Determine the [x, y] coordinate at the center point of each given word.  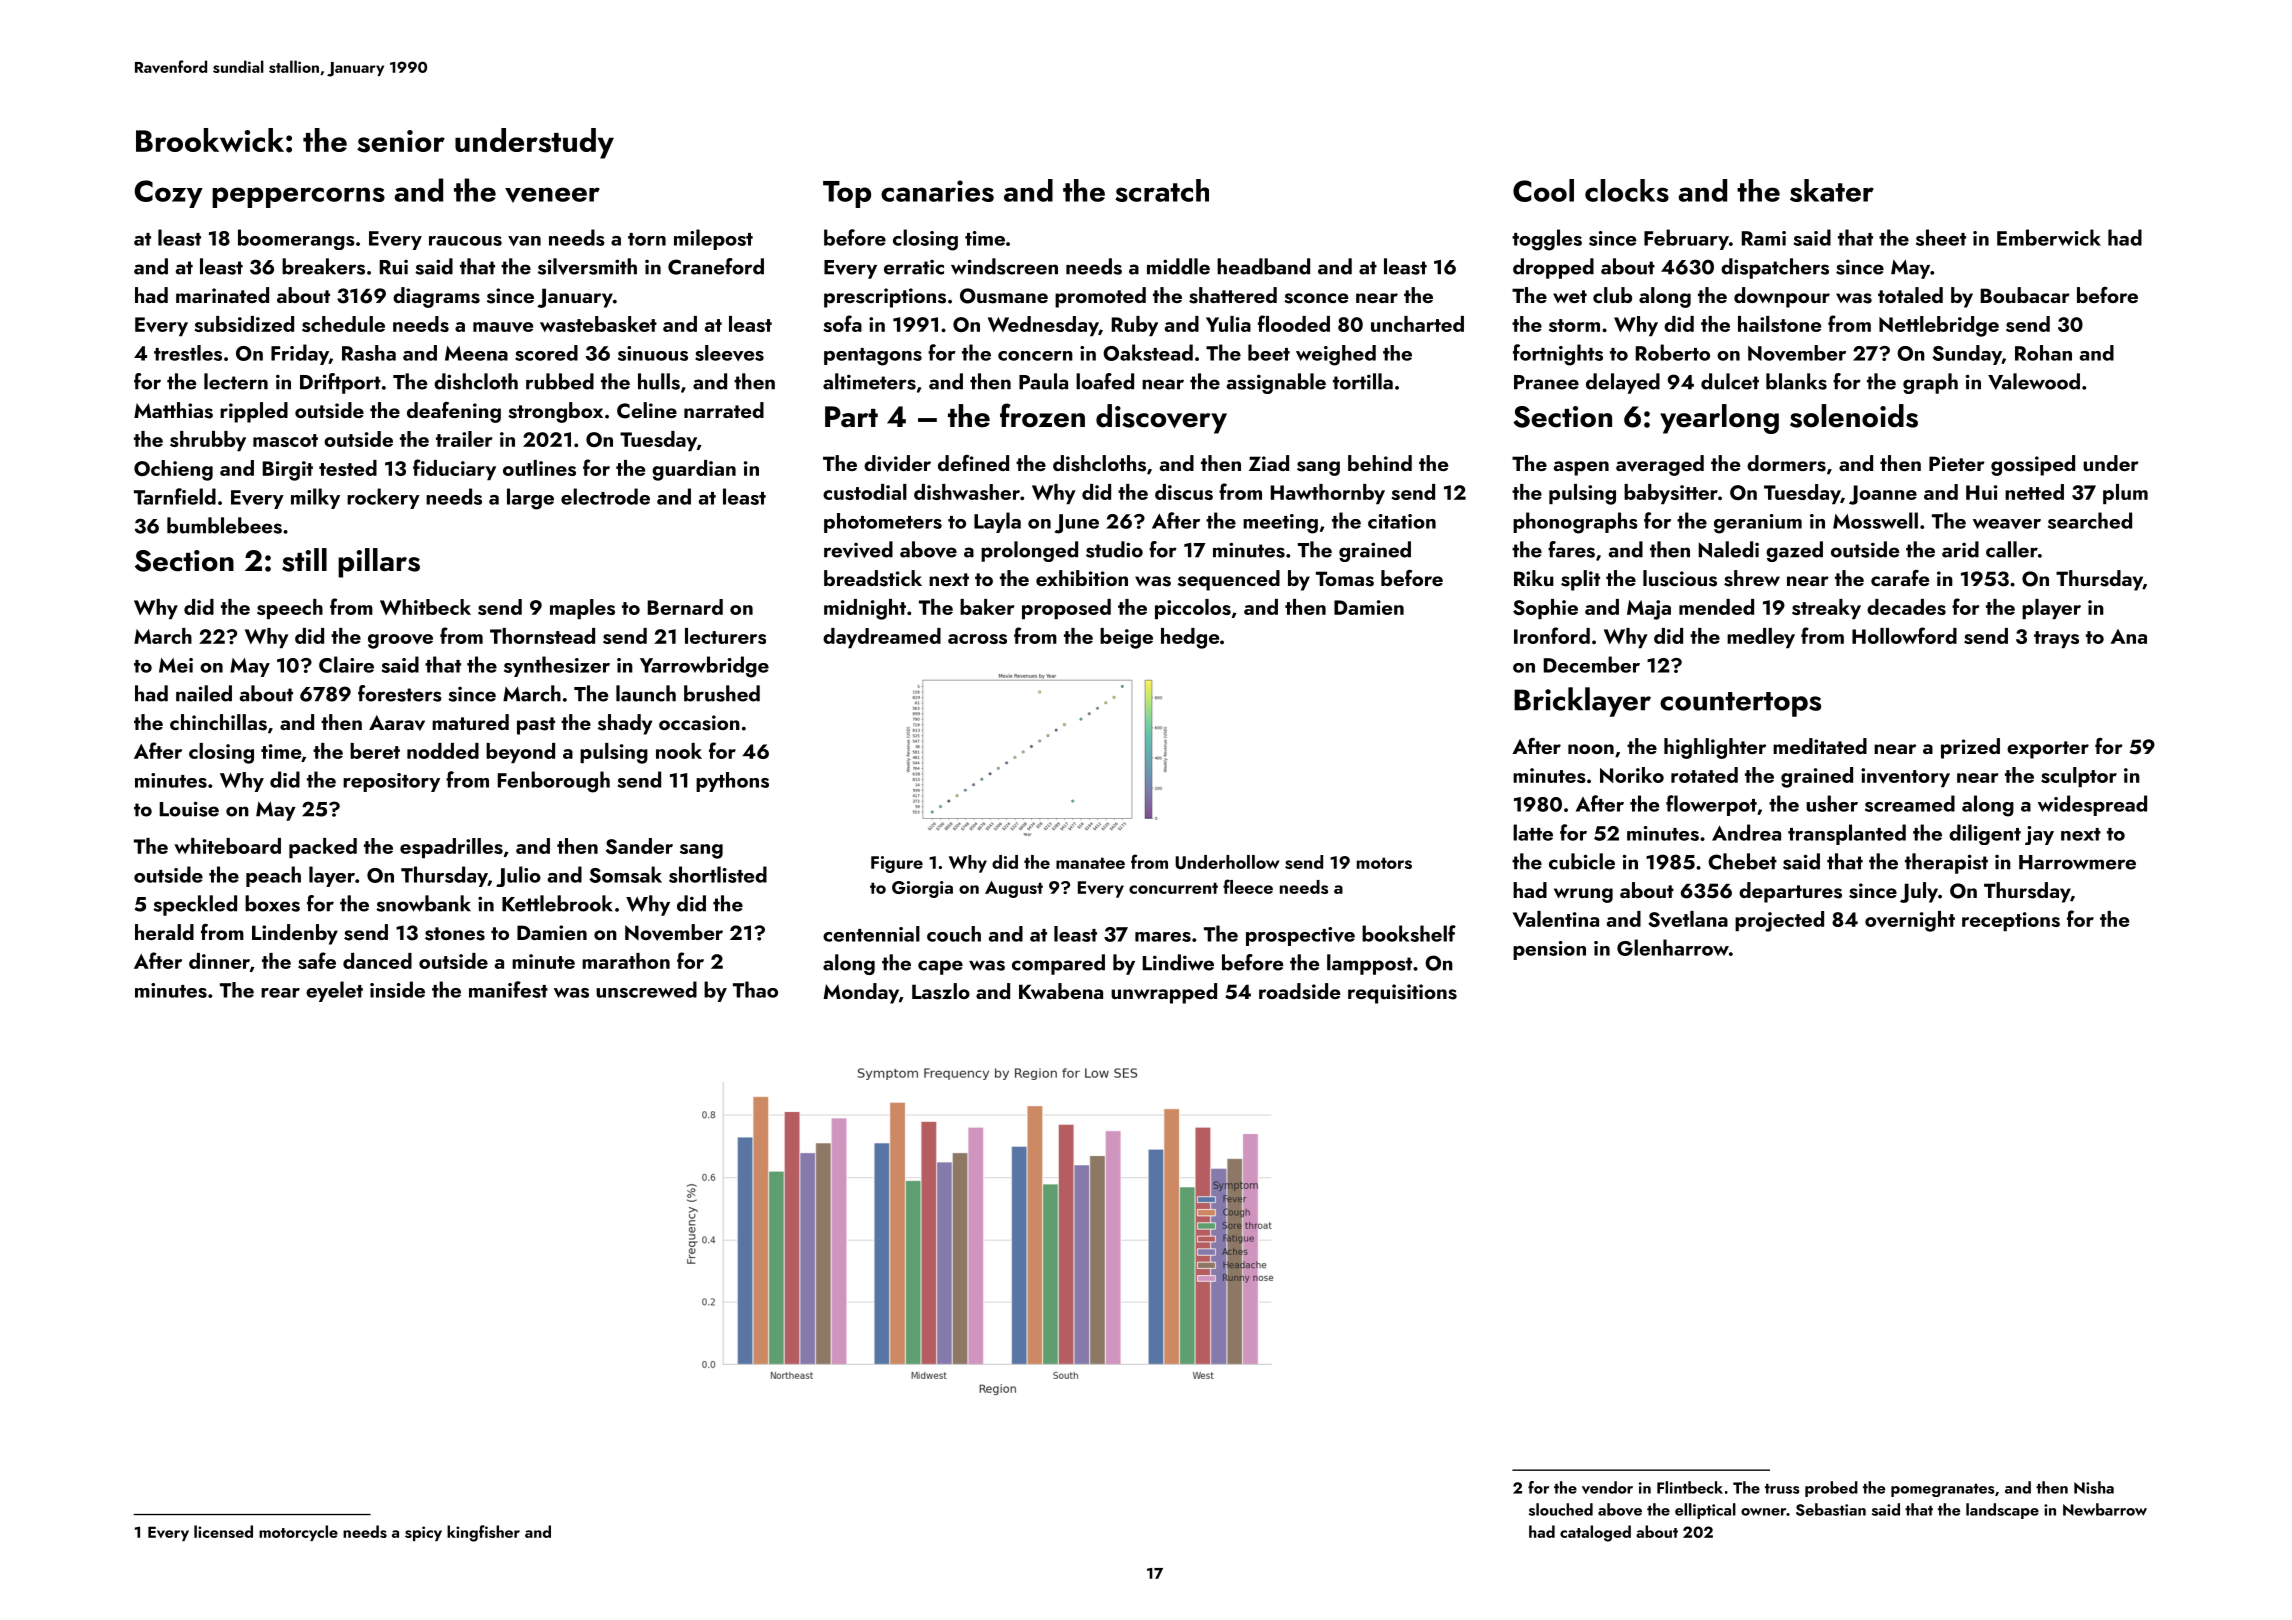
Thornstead [542, 636]
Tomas [1345, 579]
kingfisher [483, 1533]
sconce [1316, 298]
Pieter [1957, 463]
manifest [508, 989]
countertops [1740, 704]
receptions [2011, 921]
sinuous [653, 353]
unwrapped [1164, 993]
